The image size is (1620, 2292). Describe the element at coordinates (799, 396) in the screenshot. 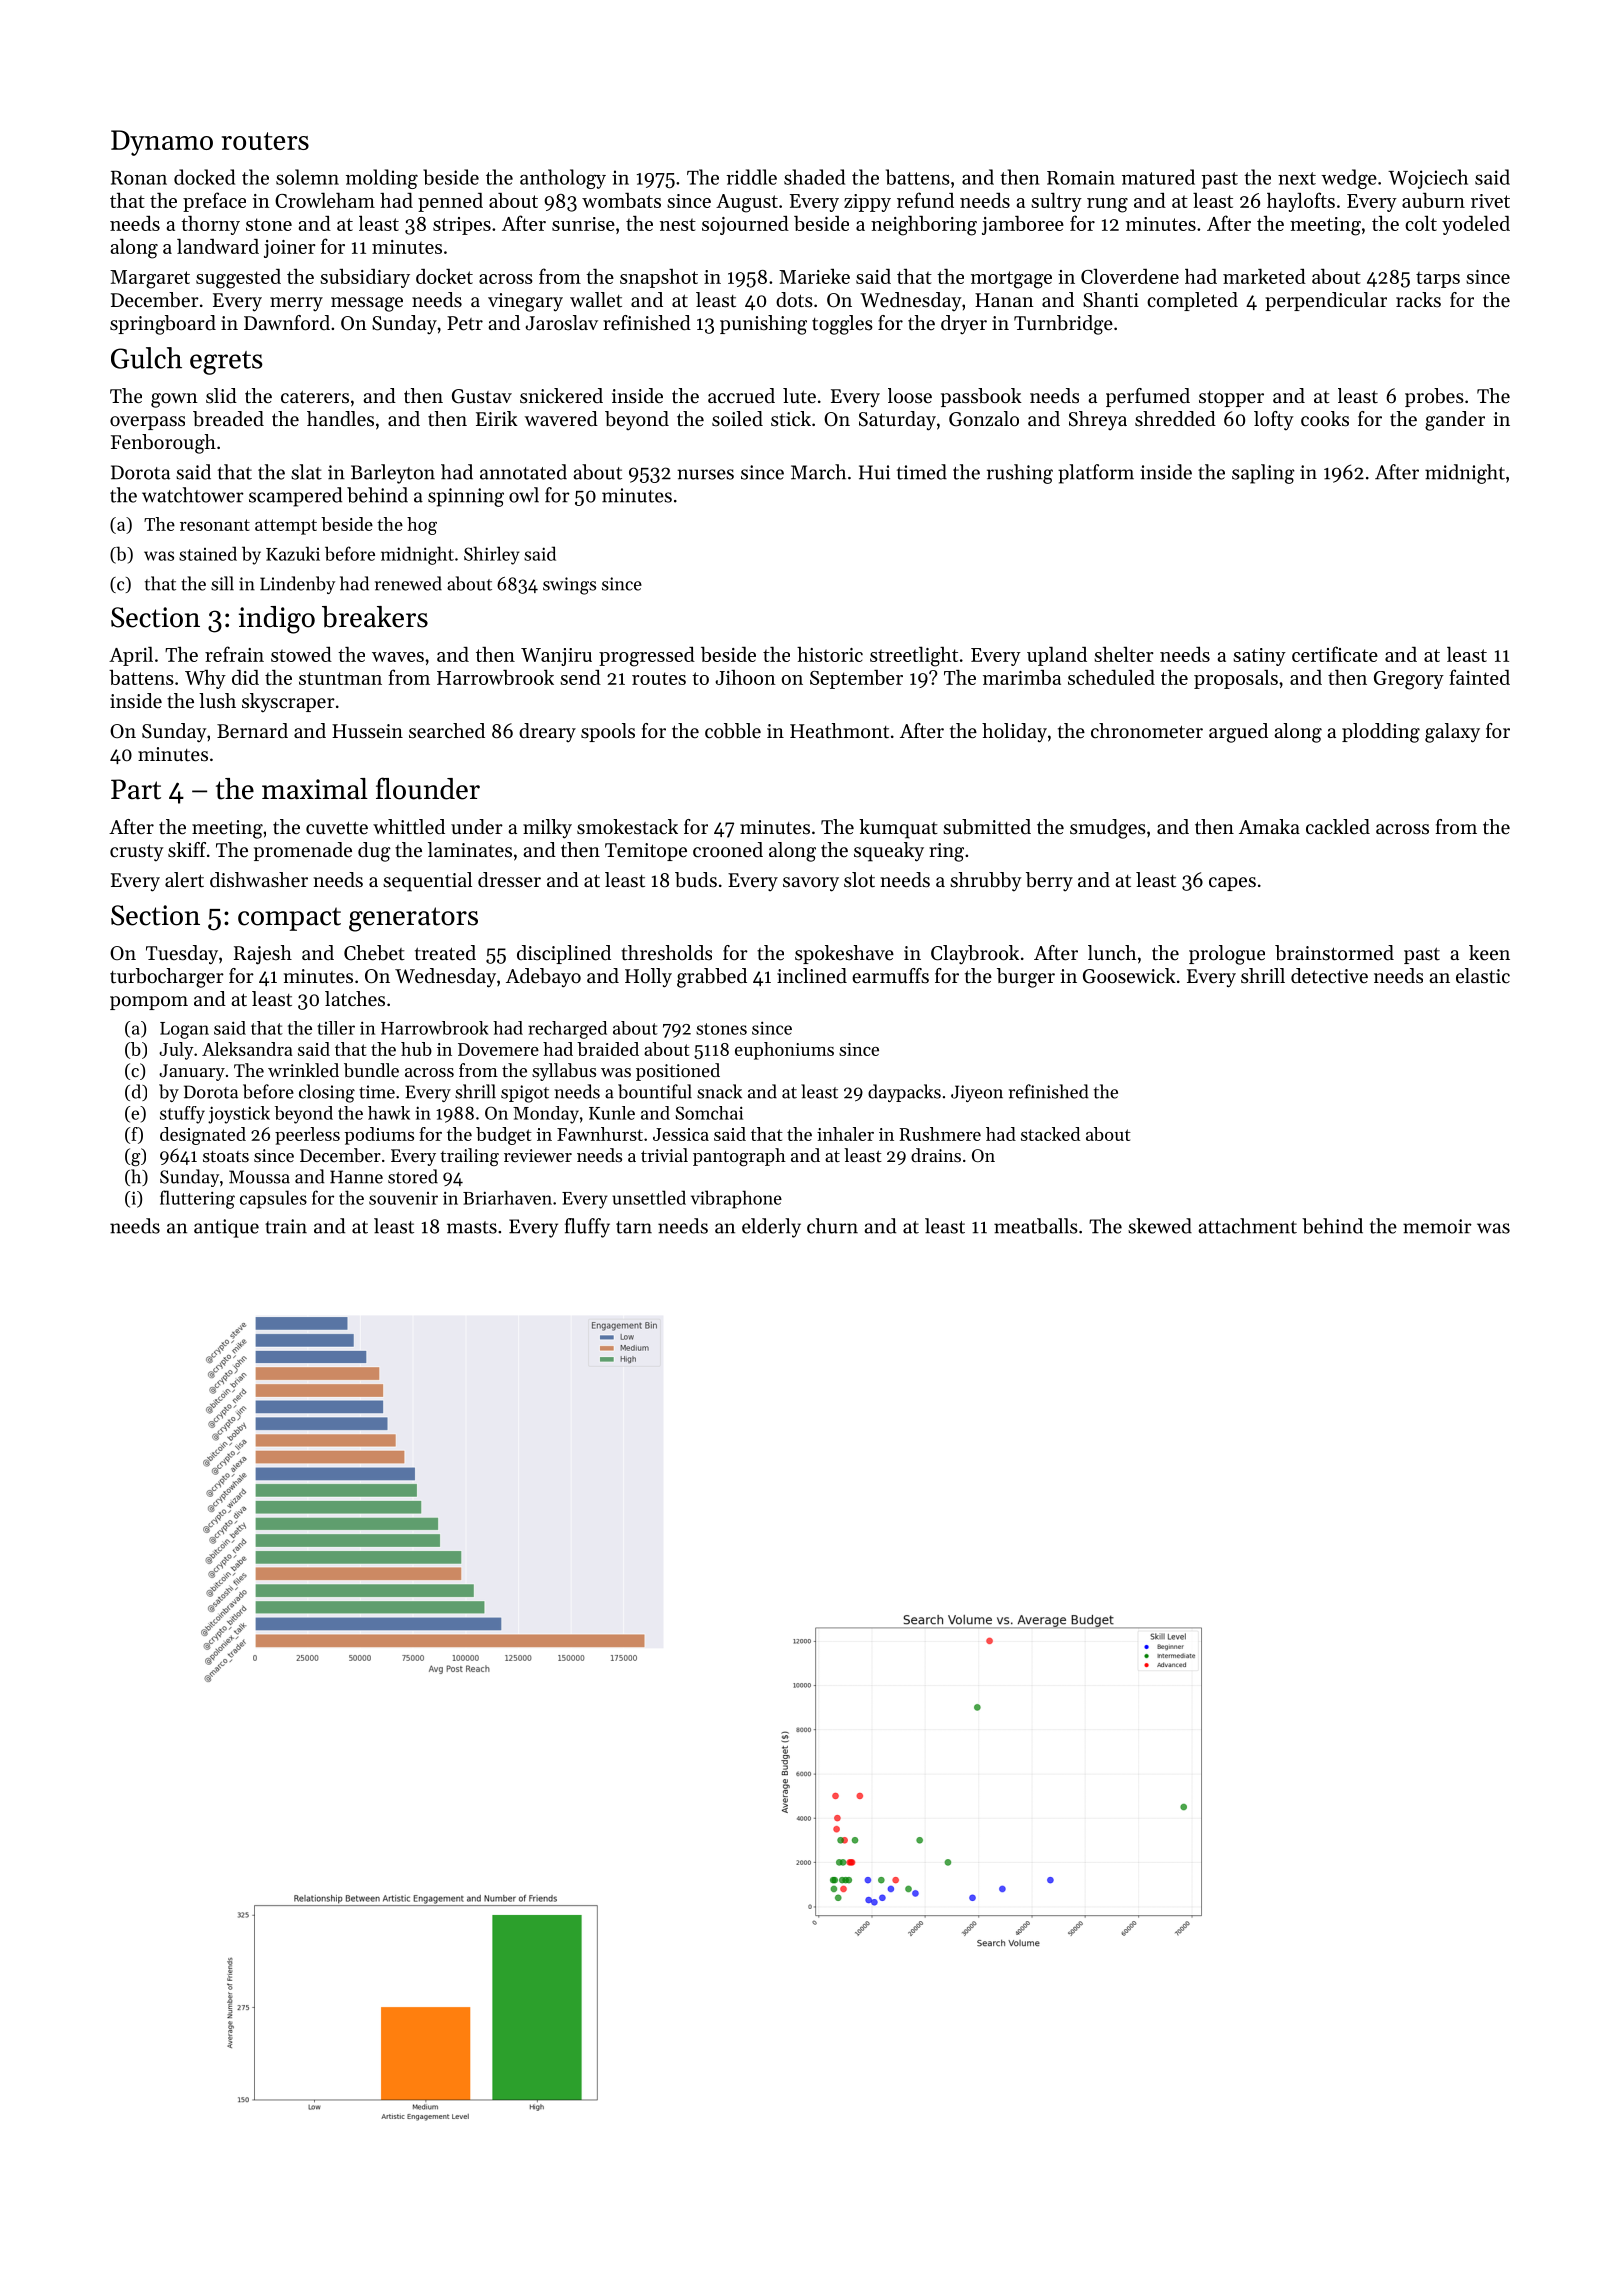

I see `lute` at that location.
